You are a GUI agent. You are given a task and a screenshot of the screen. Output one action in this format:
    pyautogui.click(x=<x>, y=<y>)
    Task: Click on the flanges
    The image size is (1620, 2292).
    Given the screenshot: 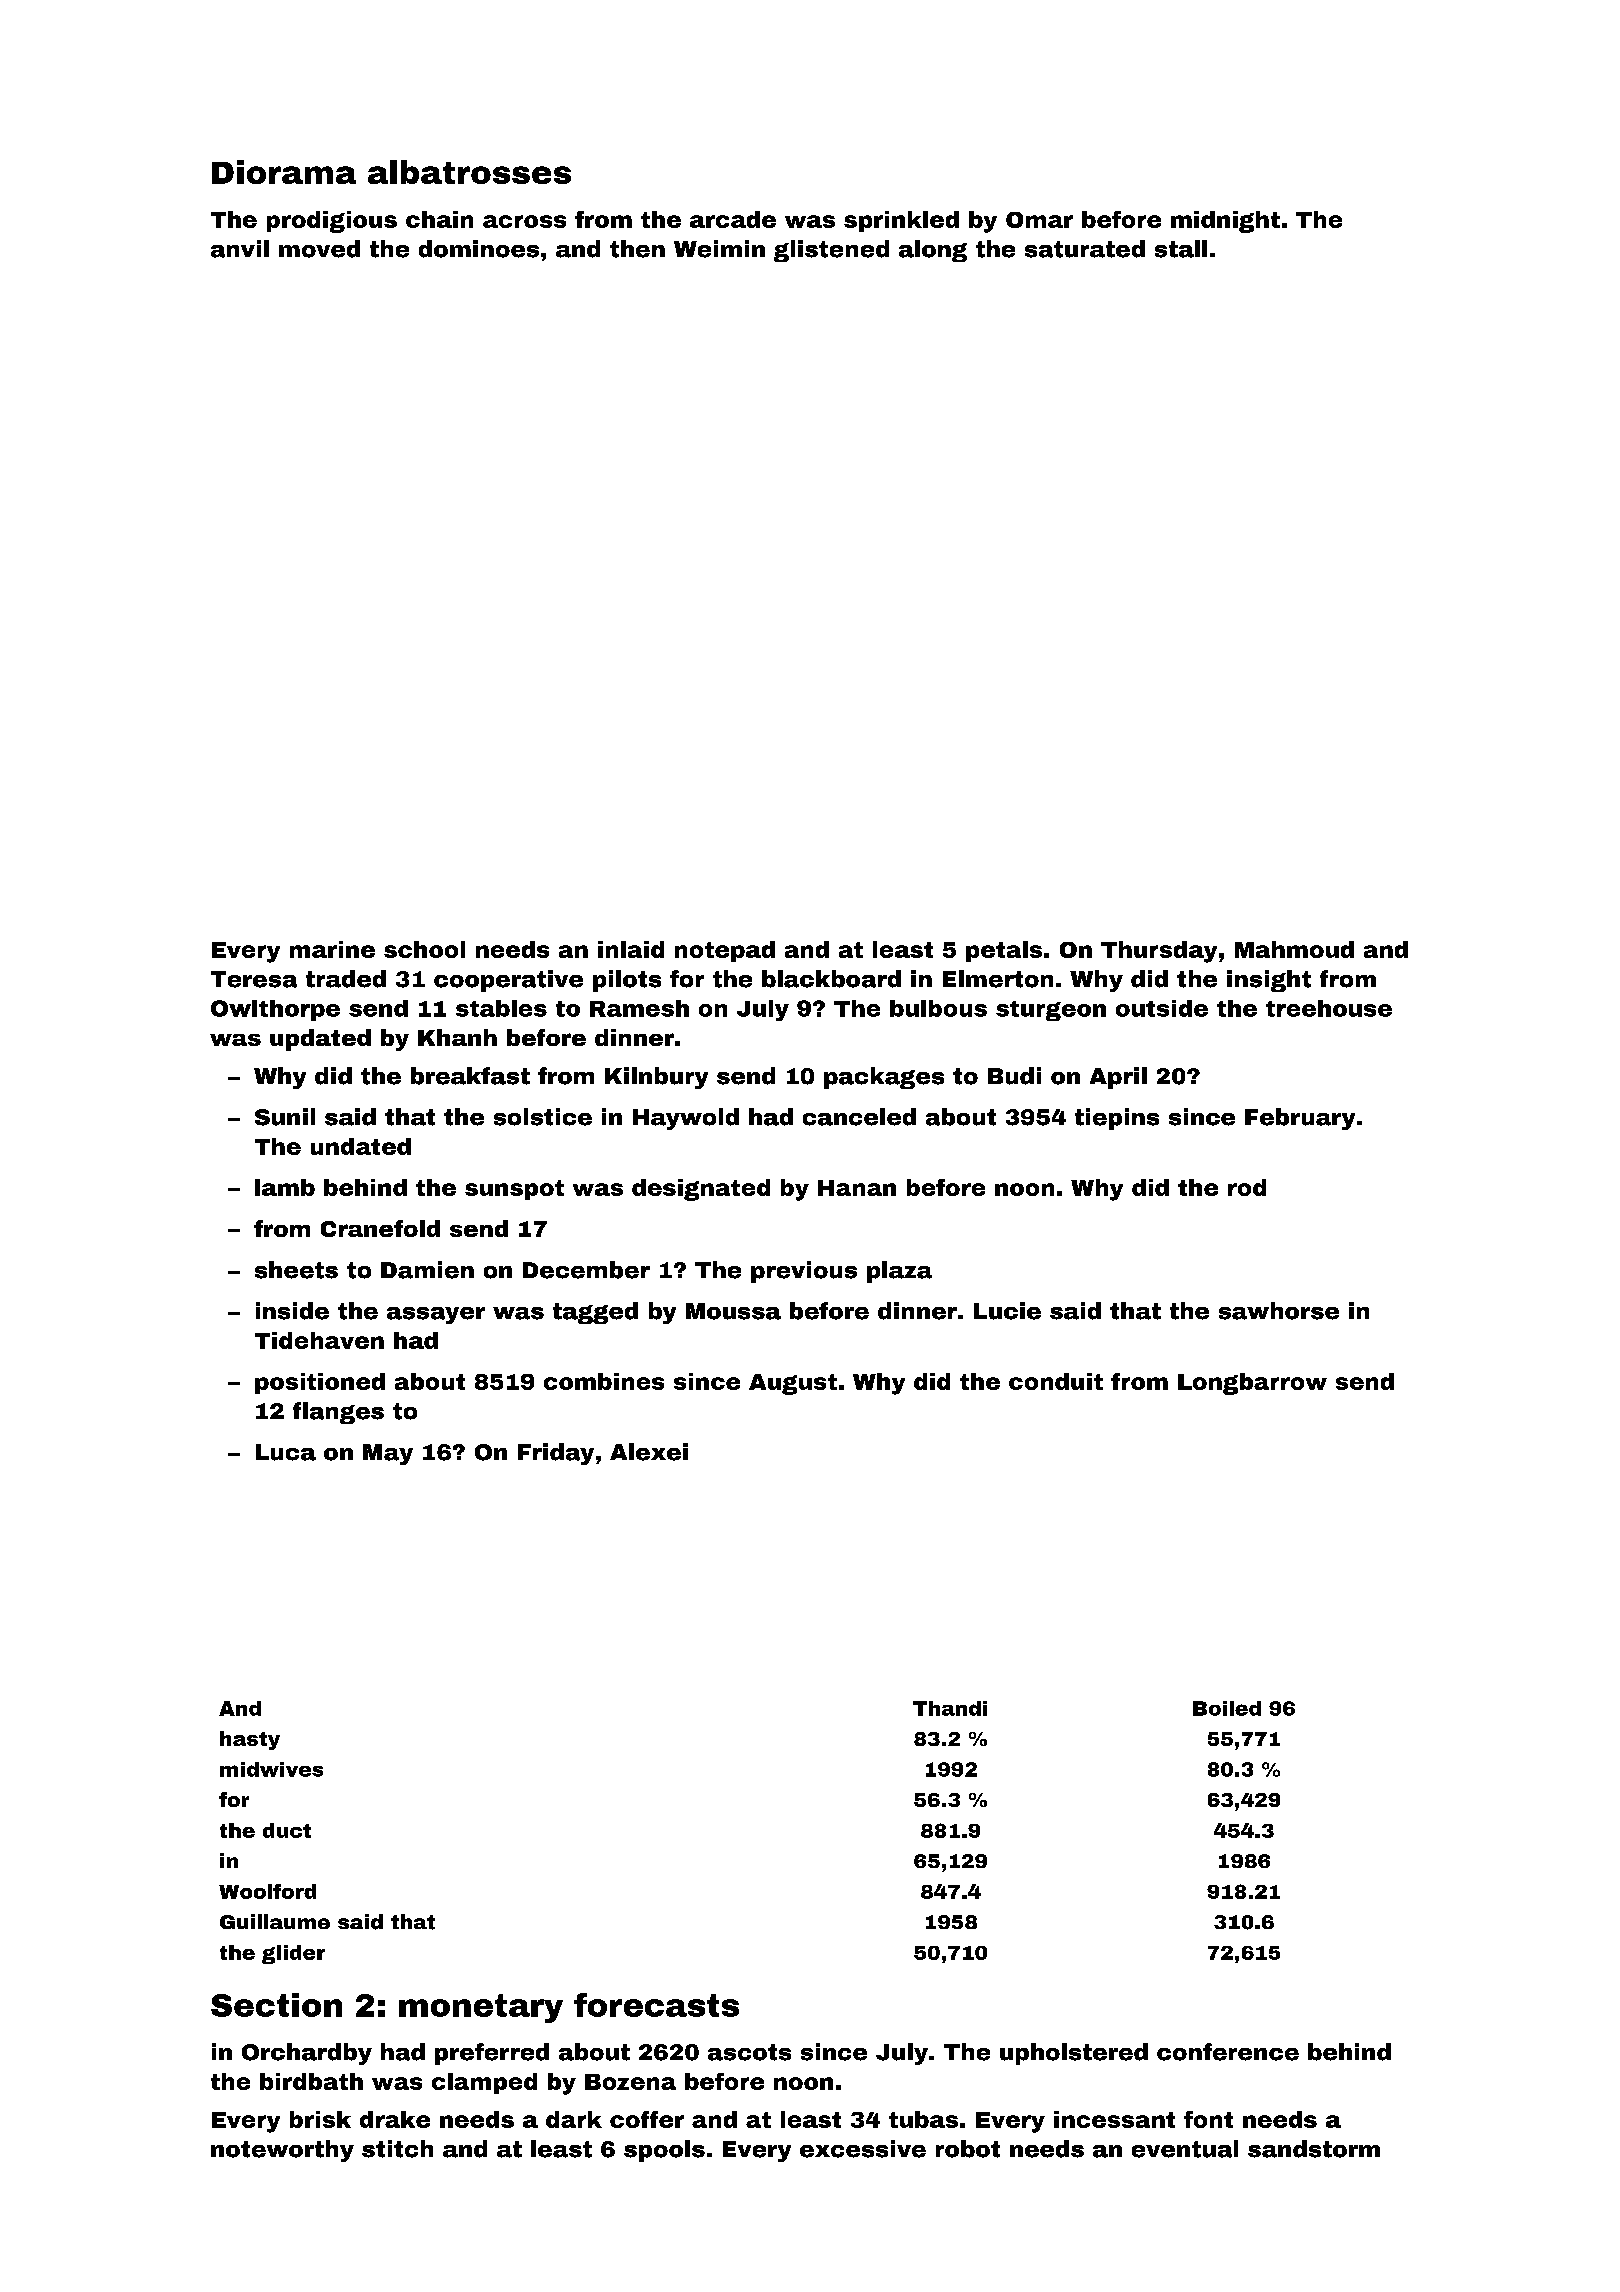 What is the action you would take?
    pyautogui.click(x=338, y=1413)
